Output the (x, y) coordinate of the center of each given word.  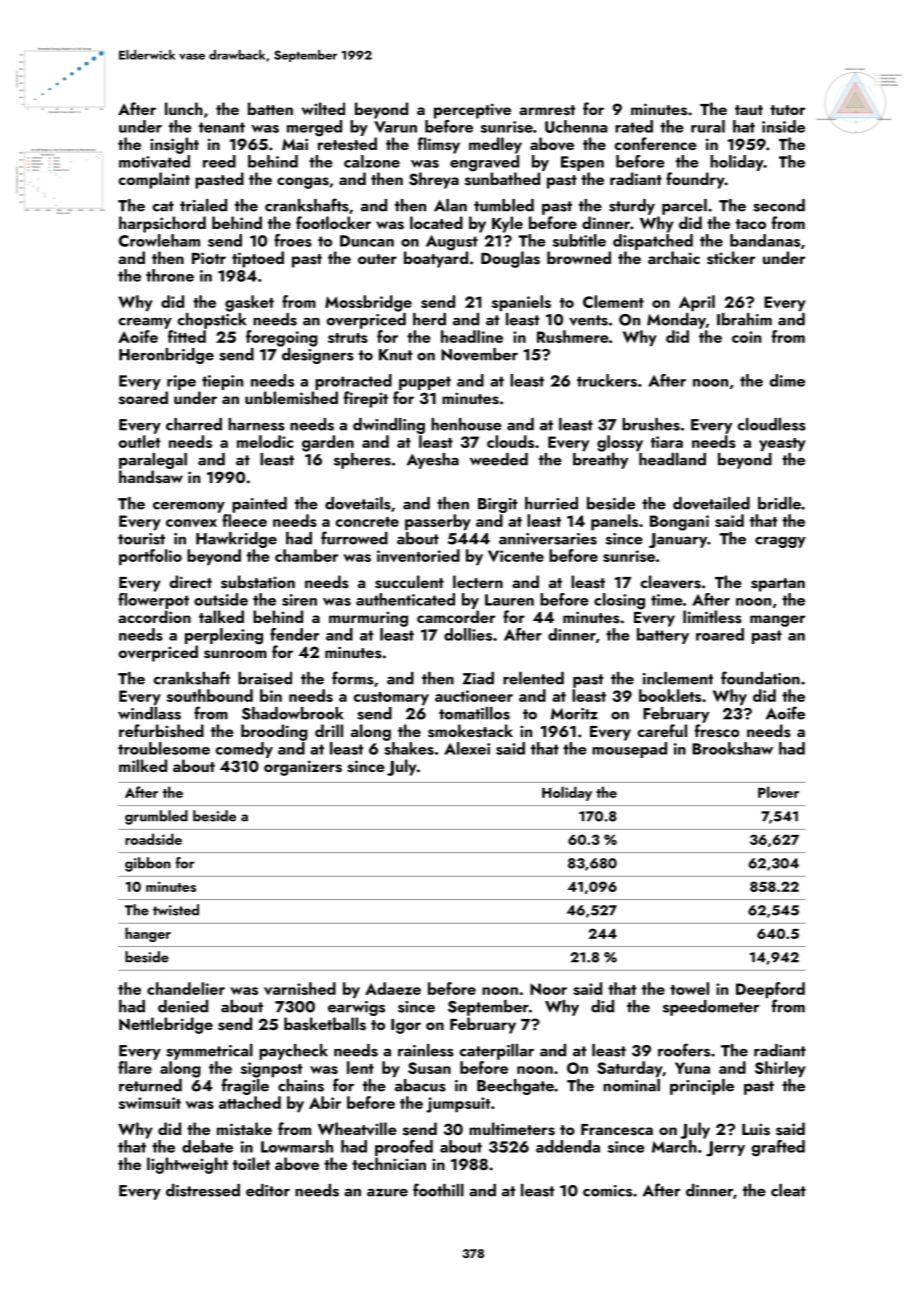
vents (588, 320)
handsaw (151, 477)
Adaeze (393, 988)
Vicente (516, 556)
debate (207, 1146)
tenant (222, 127)
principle (702, 1087)
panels (614, 522)
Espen (582, 163)
